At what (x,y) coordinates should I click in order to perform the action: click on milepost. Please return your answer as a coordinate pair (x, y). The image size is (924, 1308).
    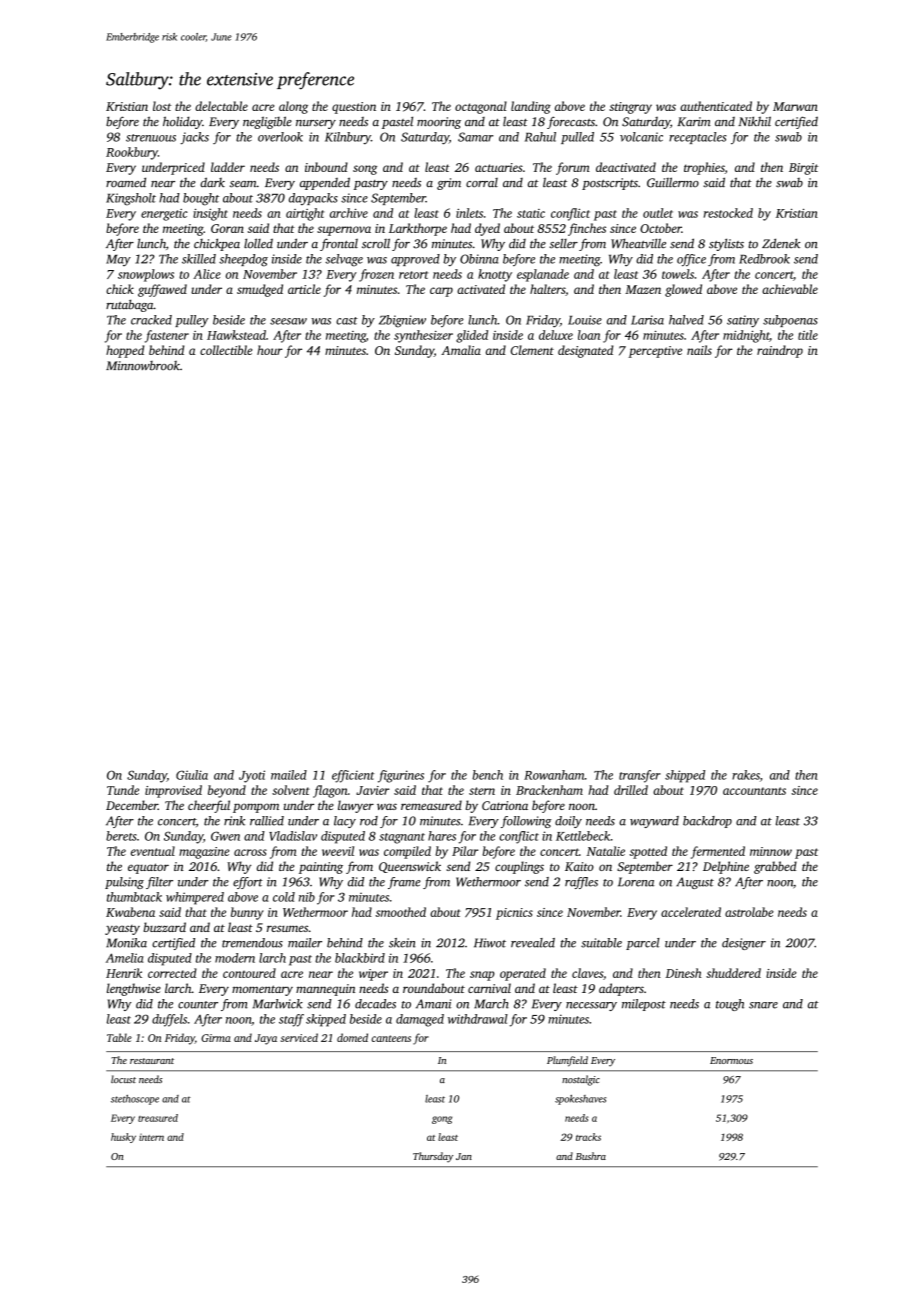
    Looking at the image, I should click on (644, 1005).
